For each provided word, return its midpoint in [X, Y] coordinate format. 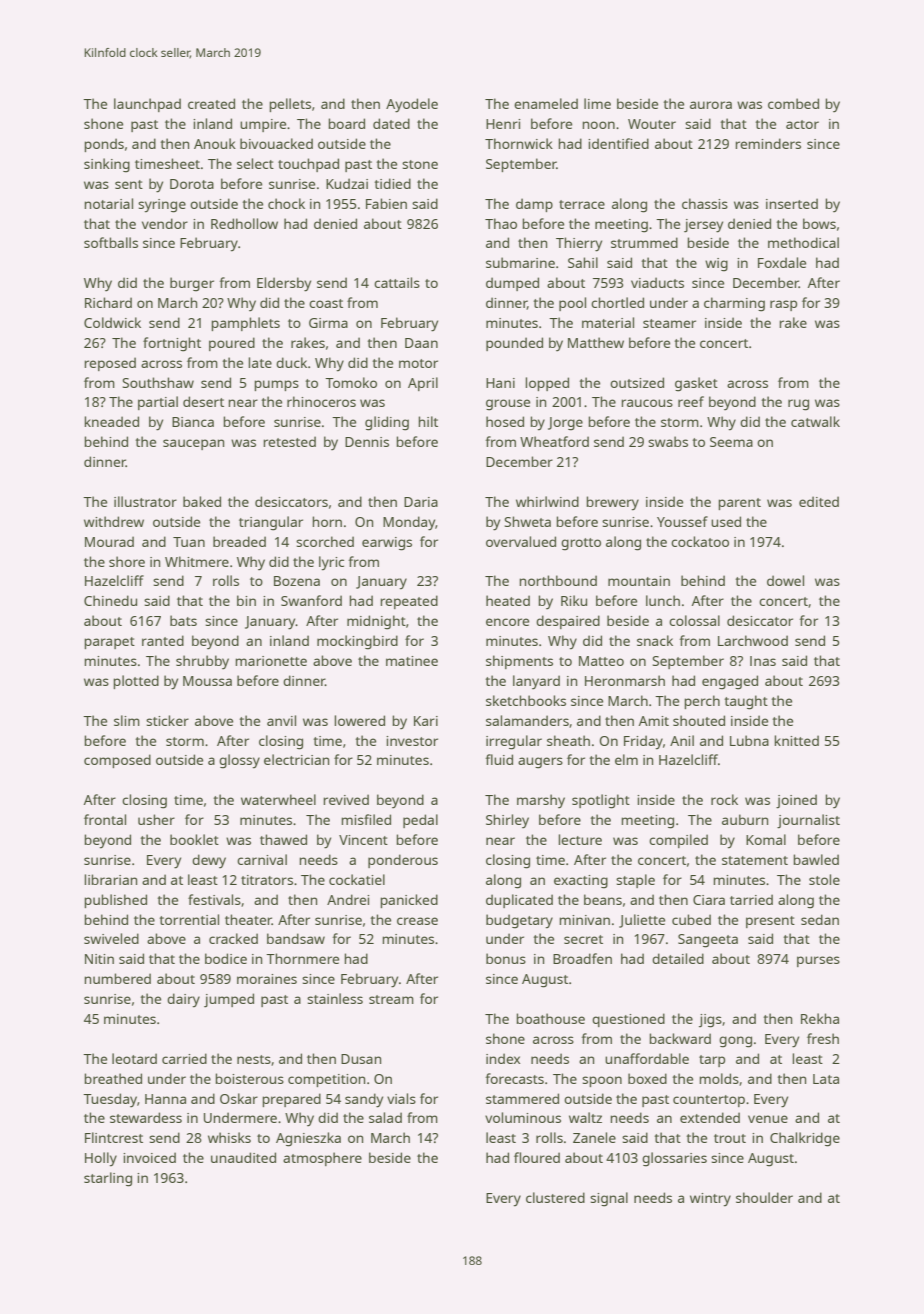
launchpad [147, 105]
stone [420, 164]
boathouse [550, 1018]
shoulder [764, 1197]
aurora [711, 105]
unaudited [243, 1157]
